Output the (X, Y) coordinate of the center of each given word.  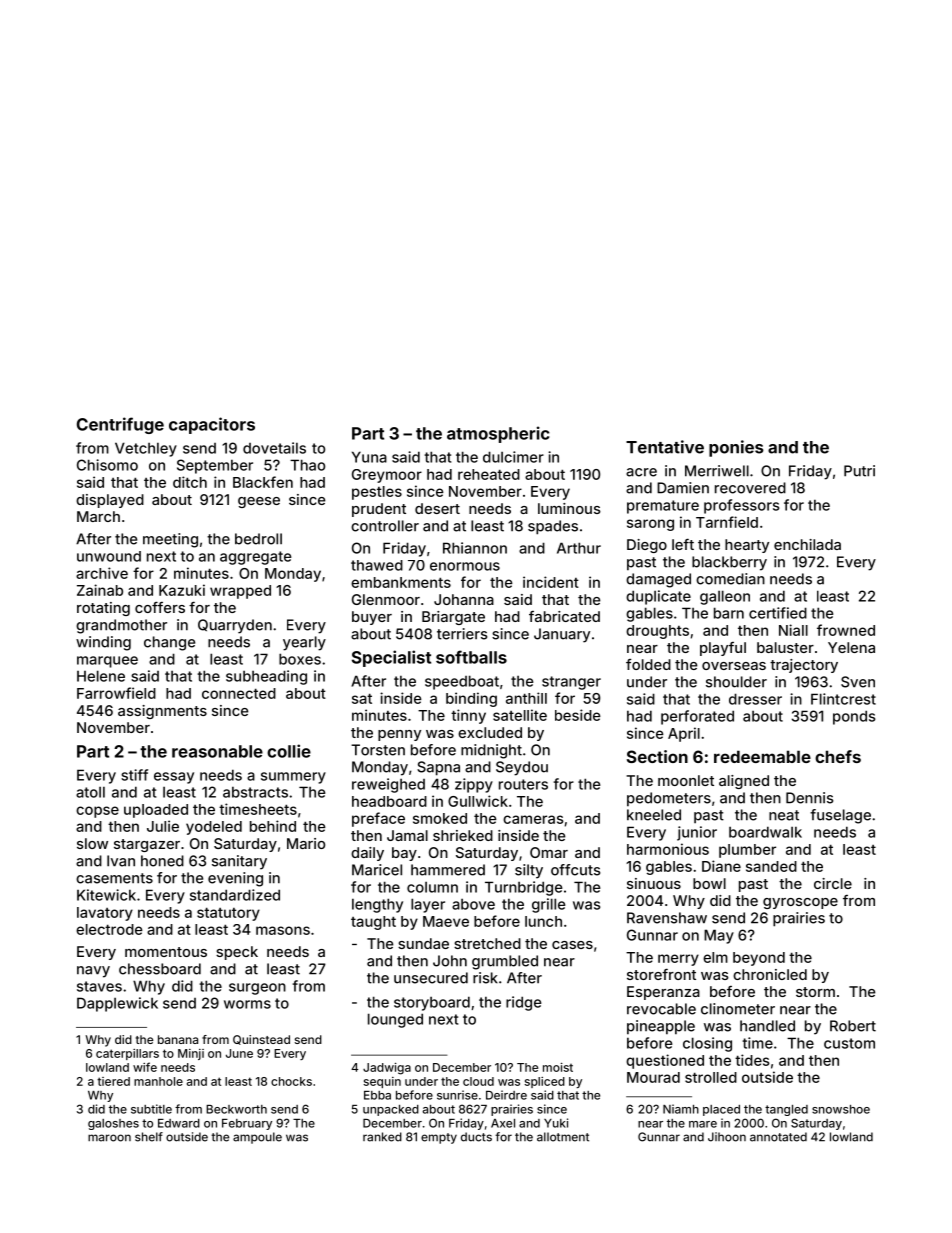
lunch (543, 921)
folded (648, 664)
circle (833, 883)
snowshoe (841, 1109)
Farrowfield (116, 693)
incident (551, 582)
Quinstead (261, 1040)
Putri (859, 471)
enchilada (807, 544)
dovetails (274, 448)
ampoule (257, 1138)
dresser (755, 699)
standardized (235, 895)
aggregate (255, 558)
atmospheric (498, 434)
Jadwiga (387, 1068)
